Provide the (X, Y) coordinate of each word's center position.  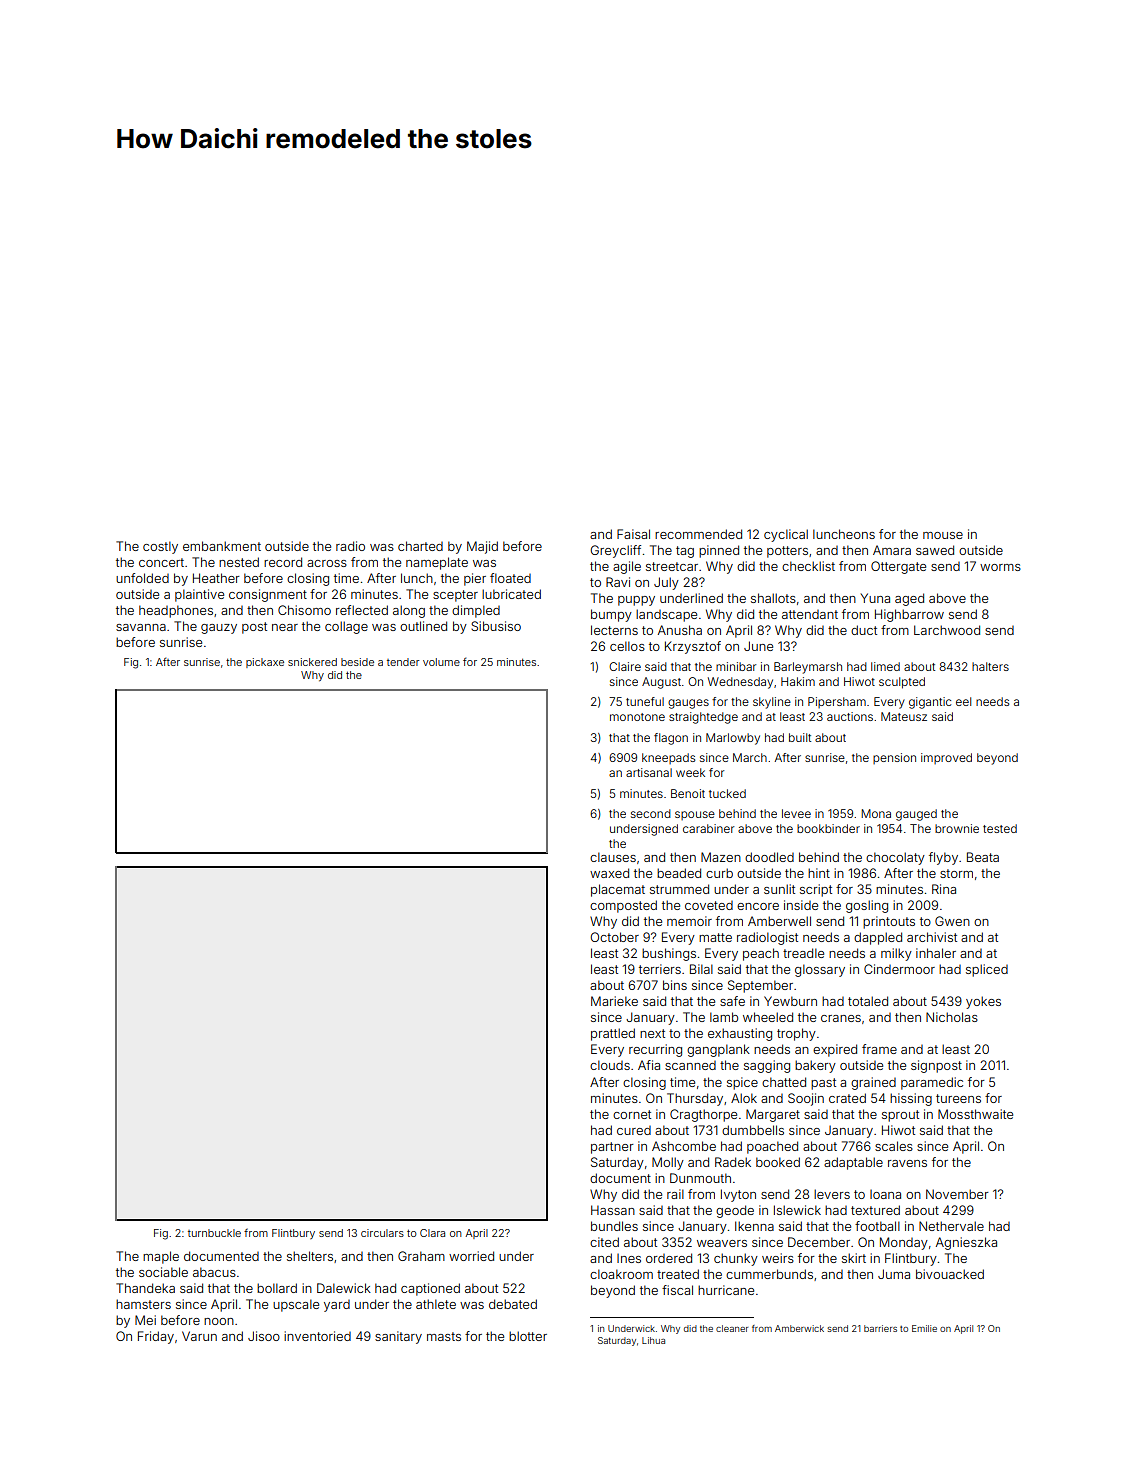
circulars (382, 1233)
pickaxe (265, 663)
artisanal (649, 772)
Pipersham (837, 702)
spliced (987, 970)
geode (735, 1211)
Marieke (614, 1001)
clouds (610, 1065)
